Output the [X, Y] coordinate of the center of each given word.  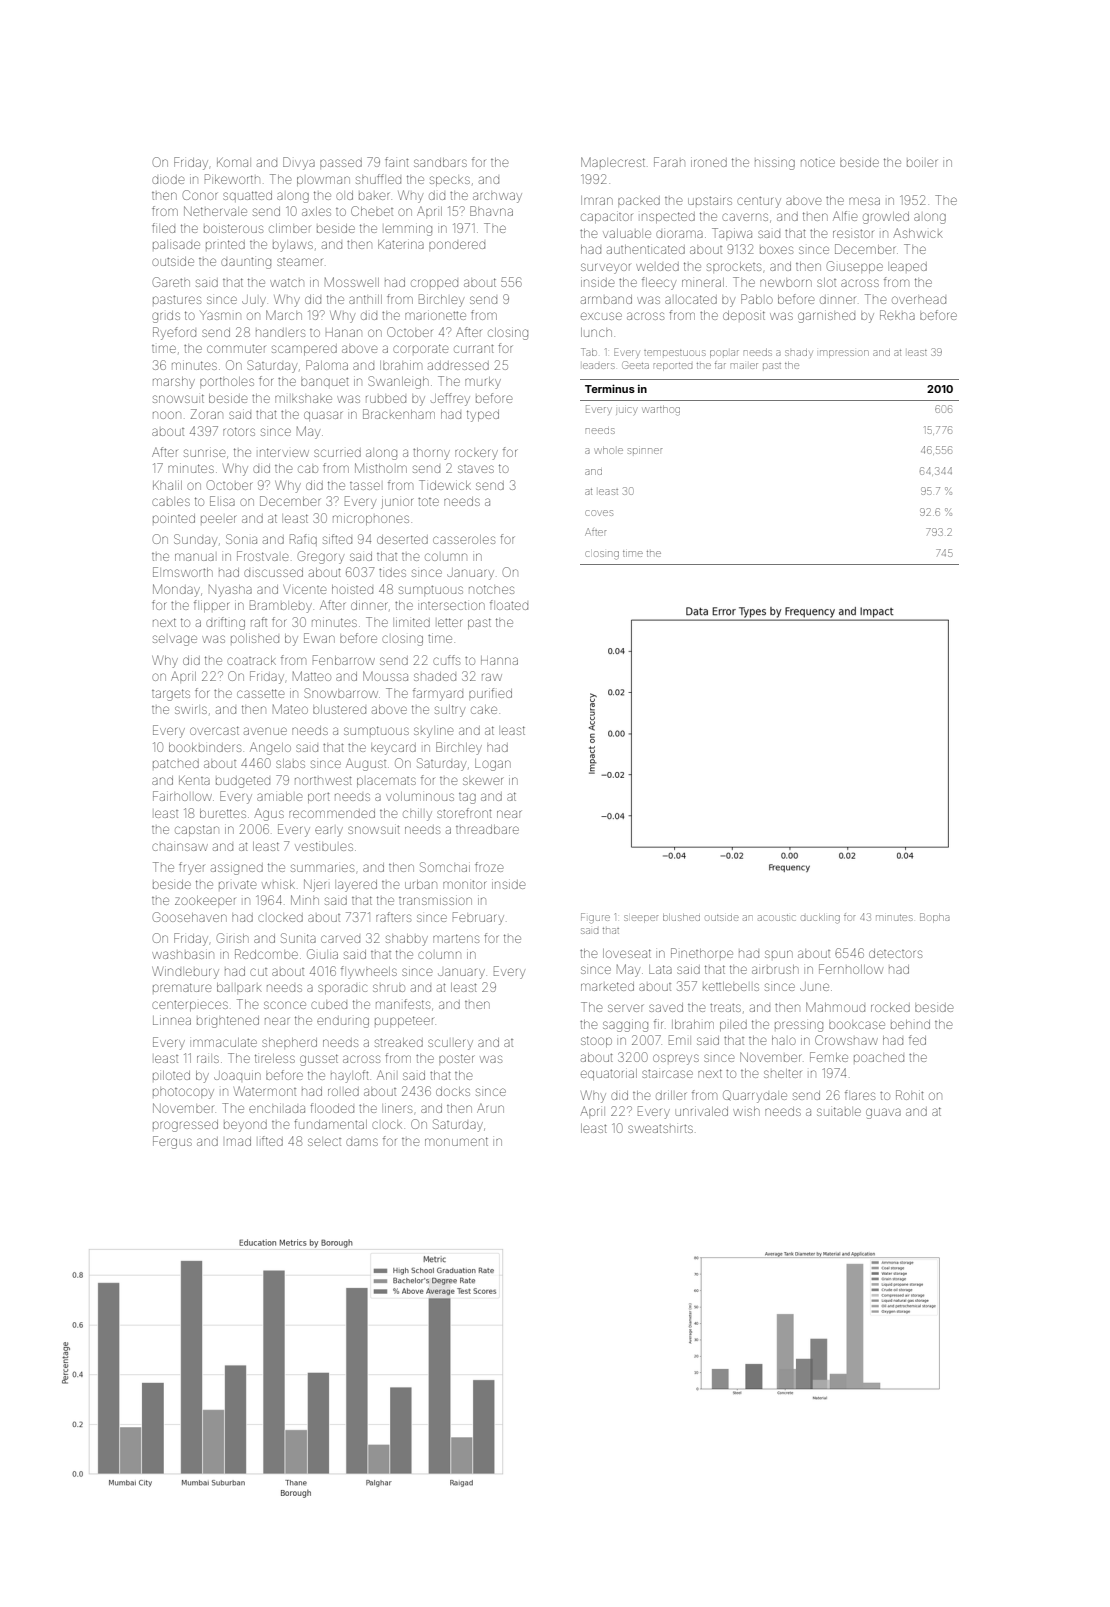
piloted [171, 1075]
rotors [239, 431]
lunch [596, 332]
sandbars [440, 162]
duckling [820, 919]
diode [168, 179]
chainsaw [180, 847]
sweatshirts [660, 1129]
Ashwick [917, 233]
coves [599, 513]
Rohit [910, 1095]
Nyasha [230, 591]
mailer [744, 366]
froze [489, 867]
